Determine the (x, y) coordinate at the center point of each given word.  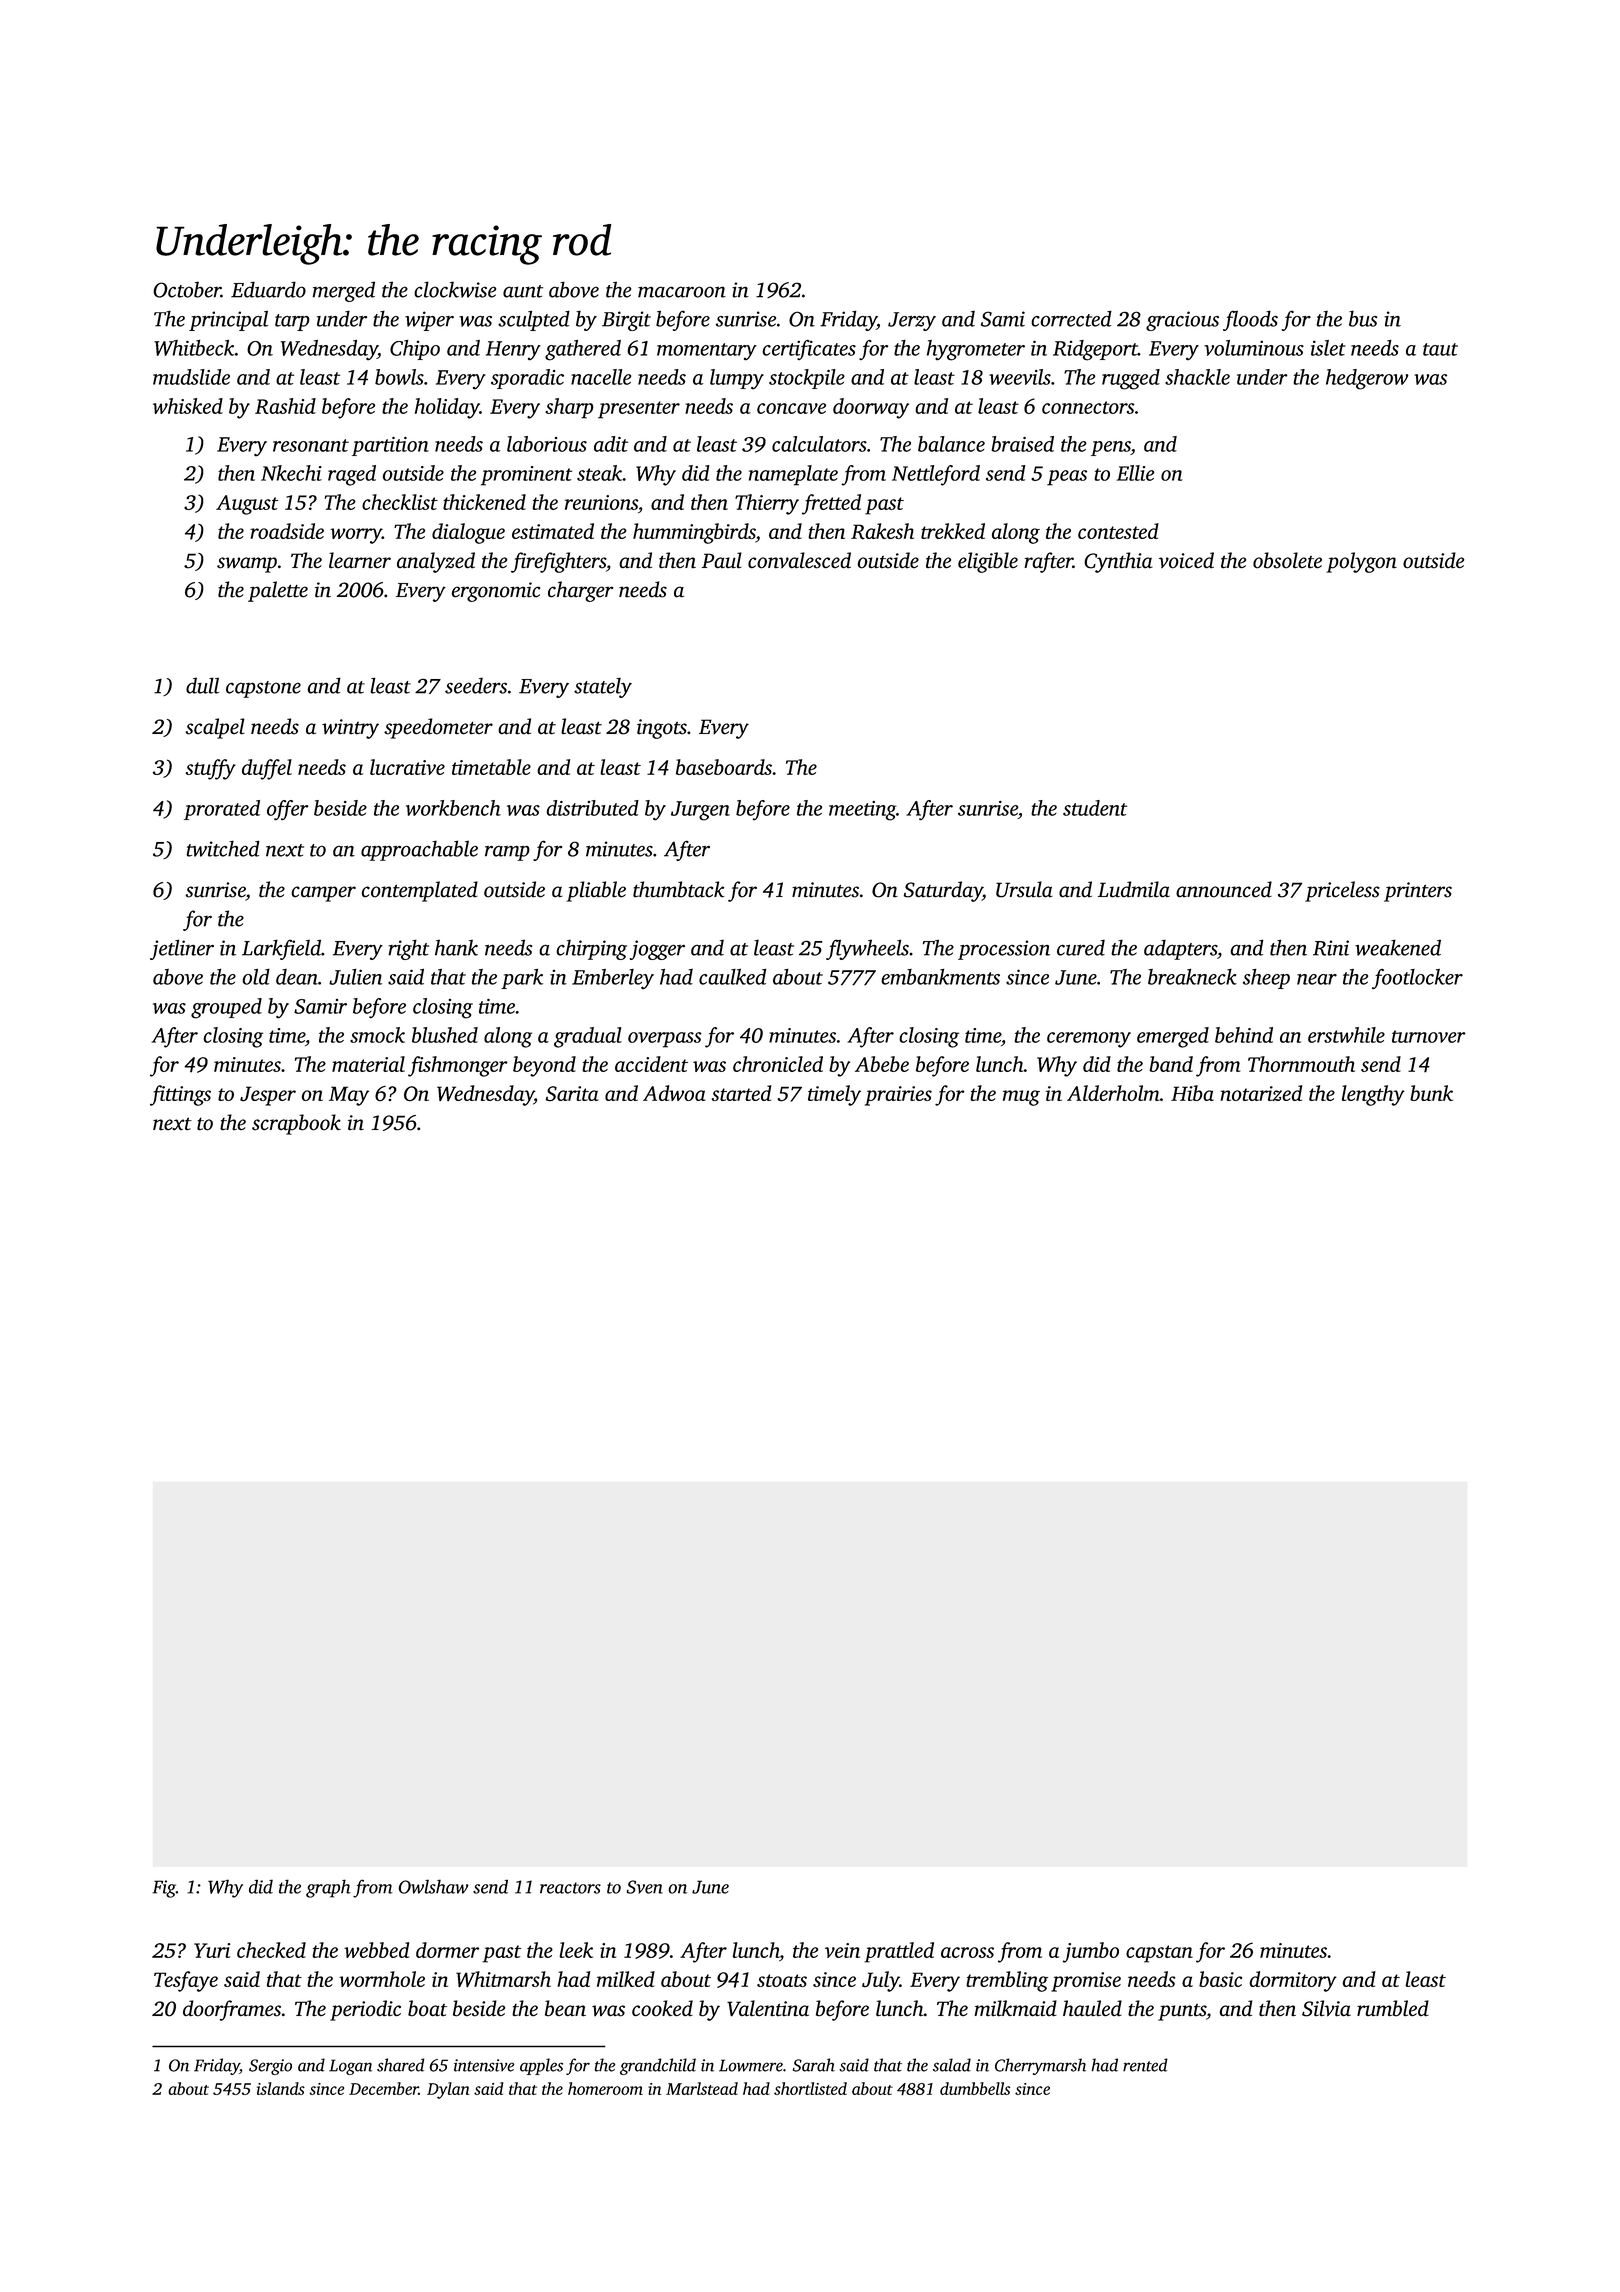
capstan (1159, 1954)
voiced (1186, 560)
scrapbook (296, 1124)
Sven (645, 1887)
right (408, 949)
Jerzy (912, 321)
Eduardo (268, 289)
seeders (476, 685)
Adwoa (674, 1093)
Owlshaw (433, 1886)
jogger (657, 950)
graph (328, 1888)
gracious (1182, 321)
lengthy (1373, 1095)
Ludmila (1134, 889)
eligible (988, 562)
